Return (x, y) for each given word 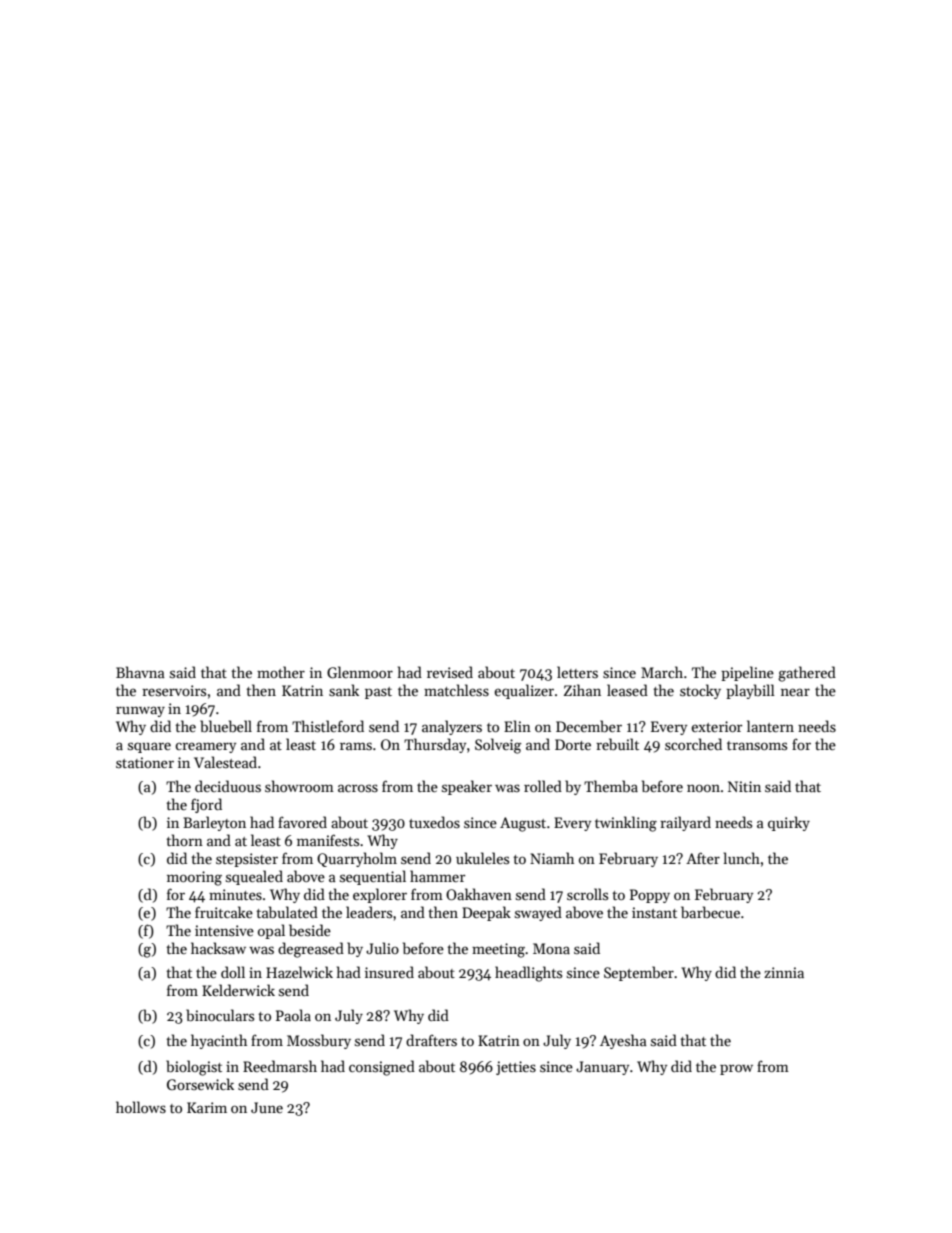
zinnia (784, 972)
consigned (382, 1068)
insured (389, 972)
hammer (438, 876)
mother (281, 672)
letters (577, 672)
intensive (224, 930)
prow (736, 1069)
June (267, 1107)
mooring (194, 878)
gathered (807, 674)
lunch (742, 858)
